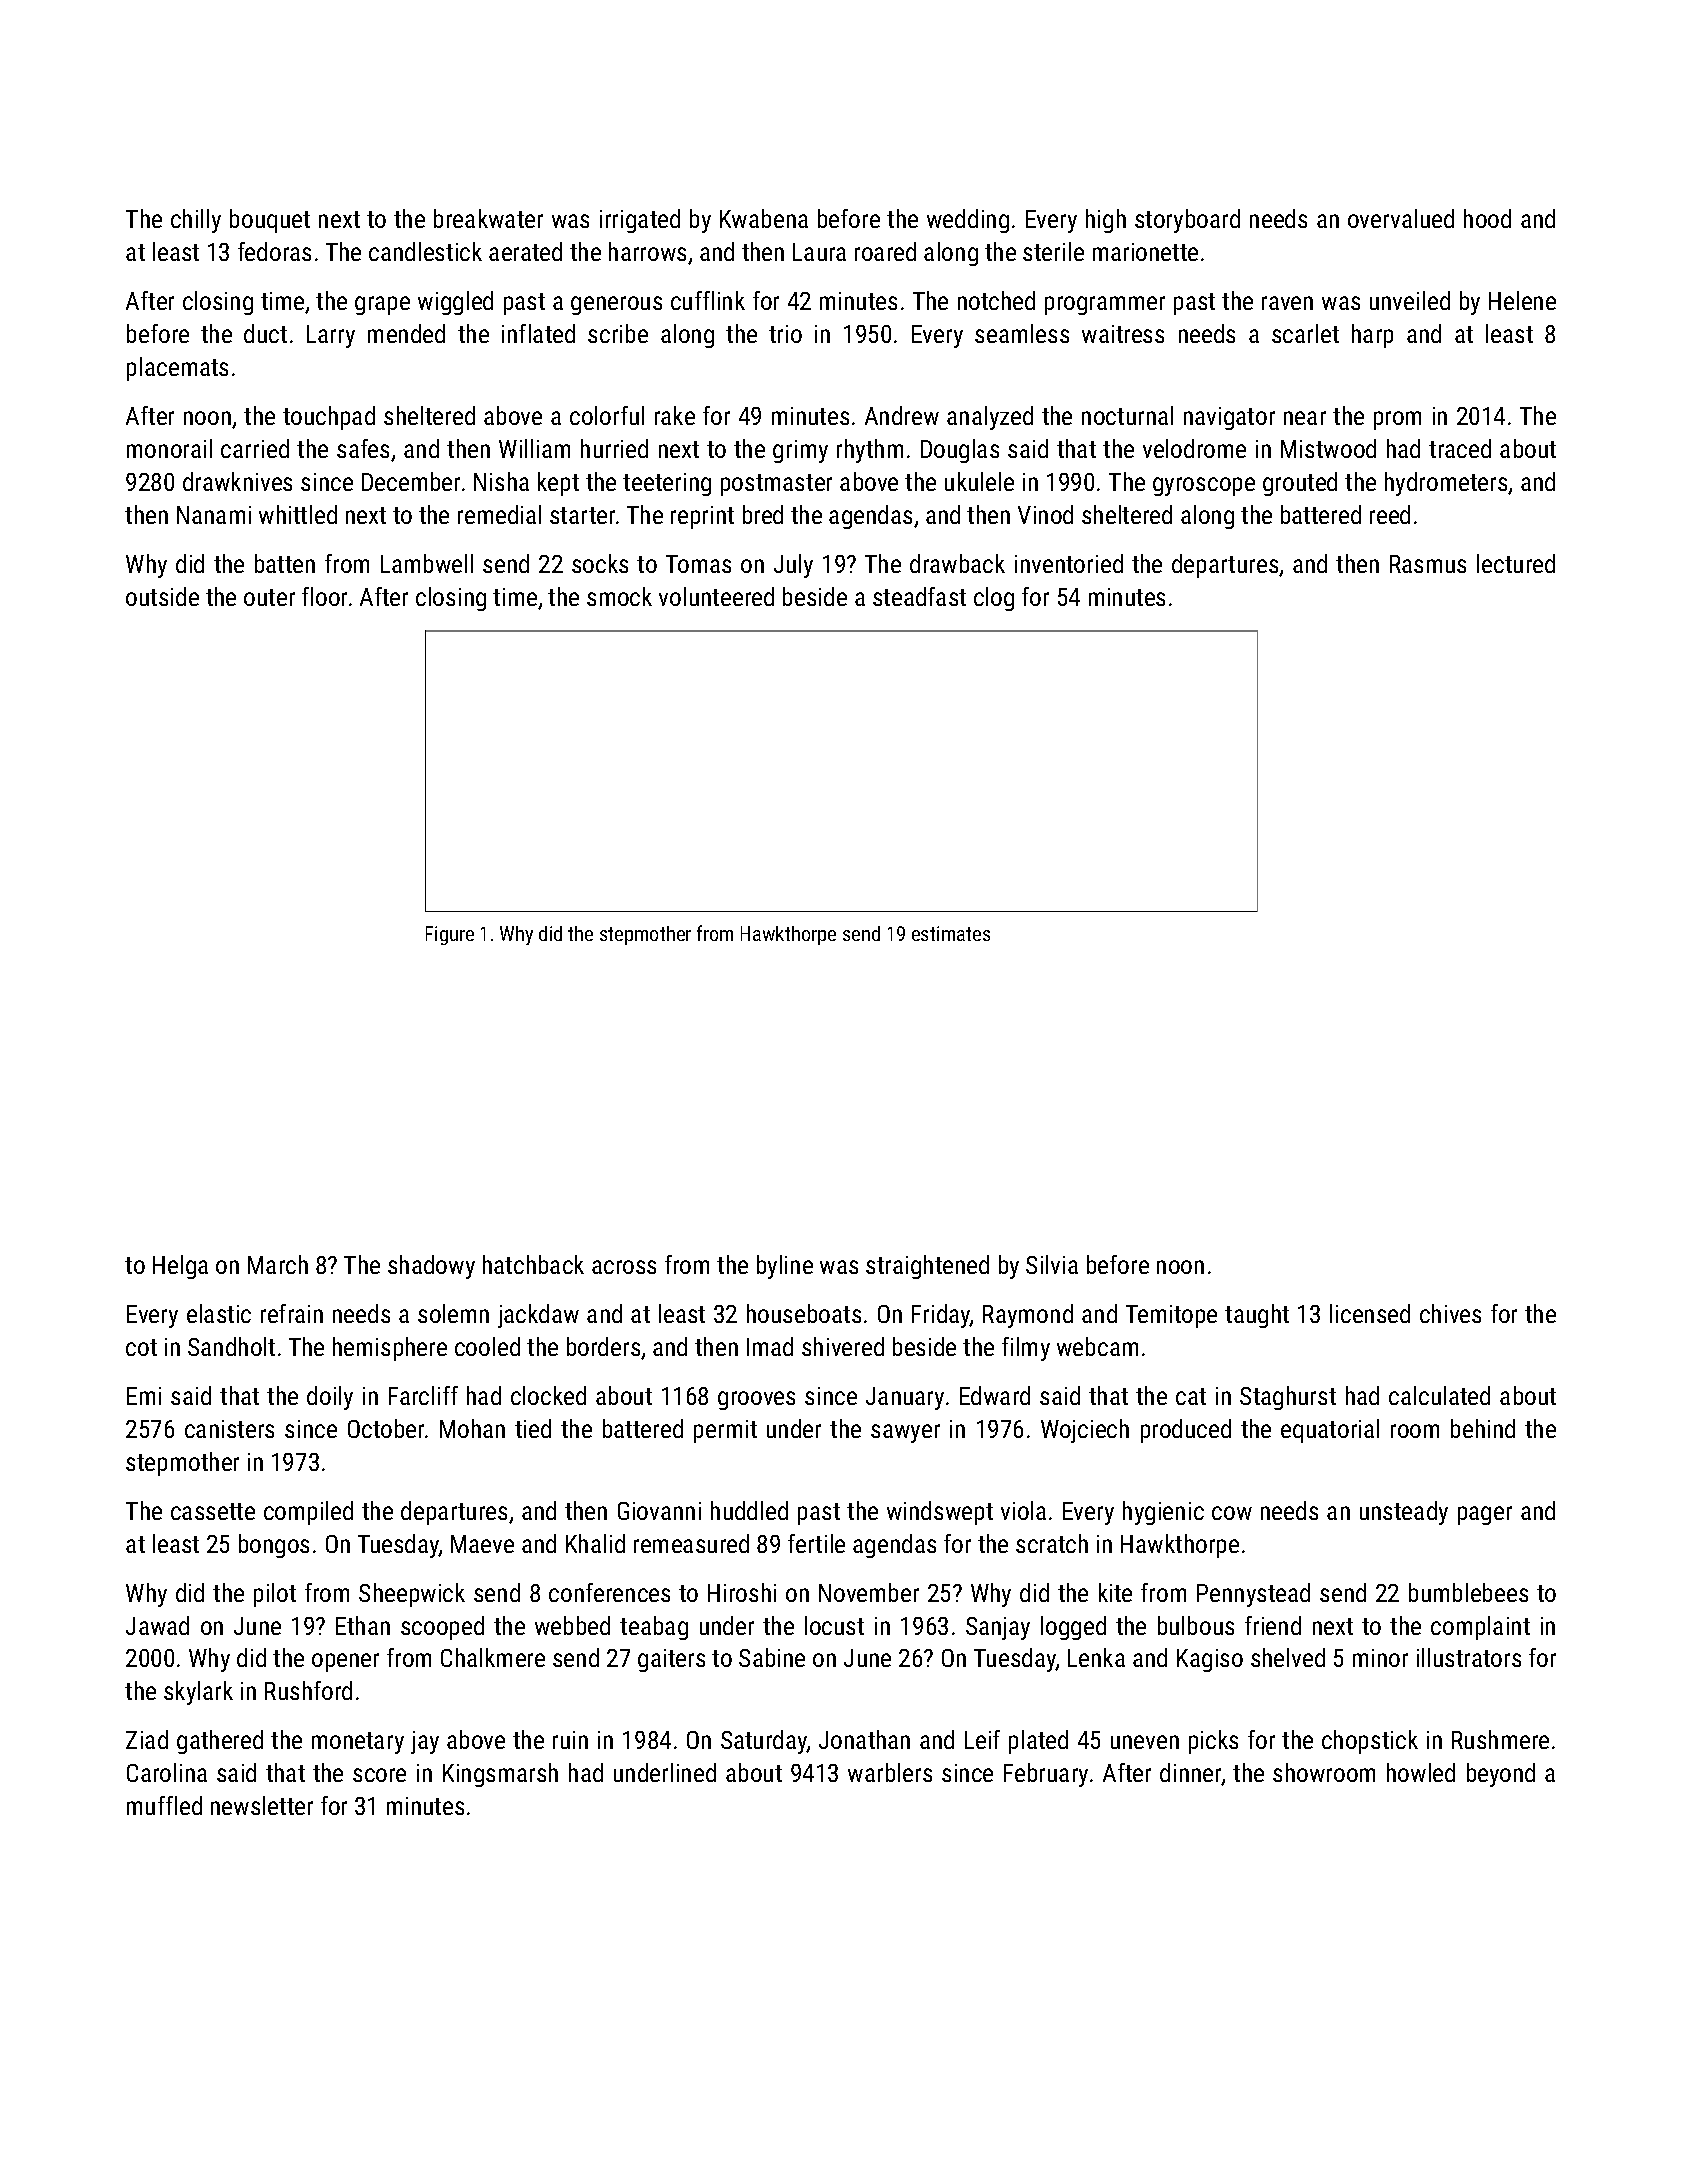 This screenshot has width=1683, height=2178. I want to click on storyboard, so click(1187, 221).
